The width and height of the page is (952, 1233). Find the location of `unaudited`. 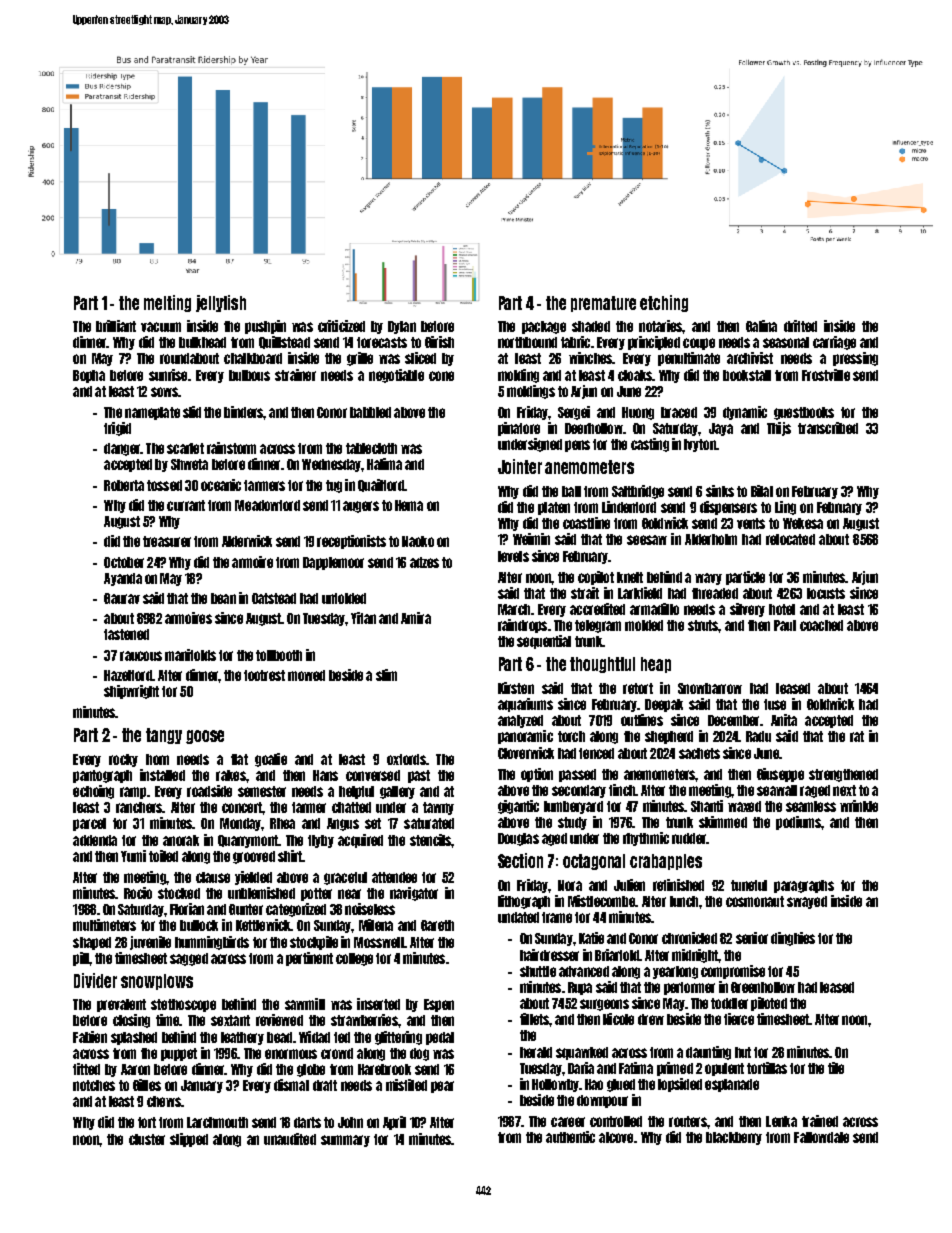

unaudited is located at coordinates (290, 1139).
